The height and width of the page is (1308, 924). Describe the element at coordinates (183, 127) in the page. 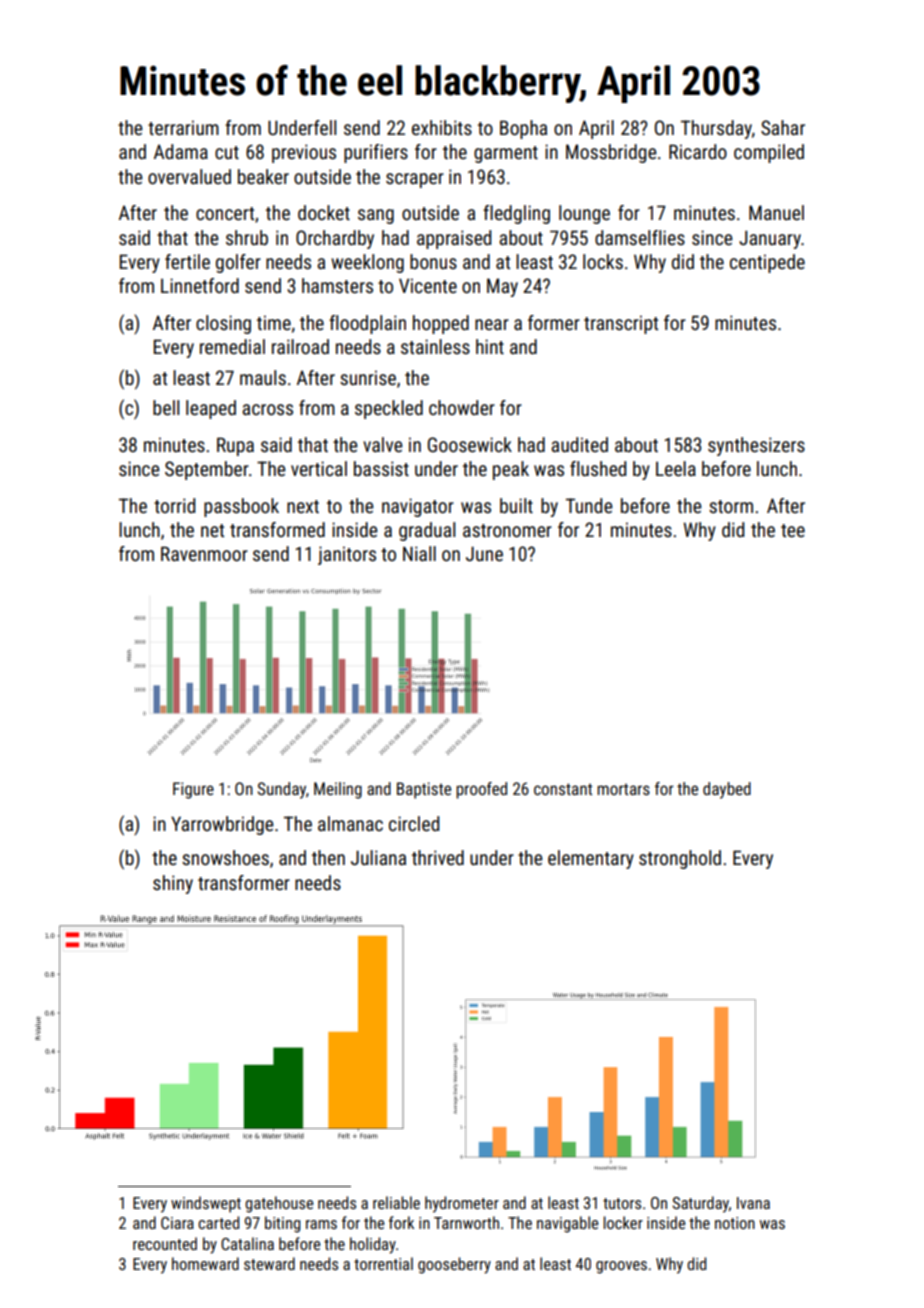

I see `terrarium` at that location.
